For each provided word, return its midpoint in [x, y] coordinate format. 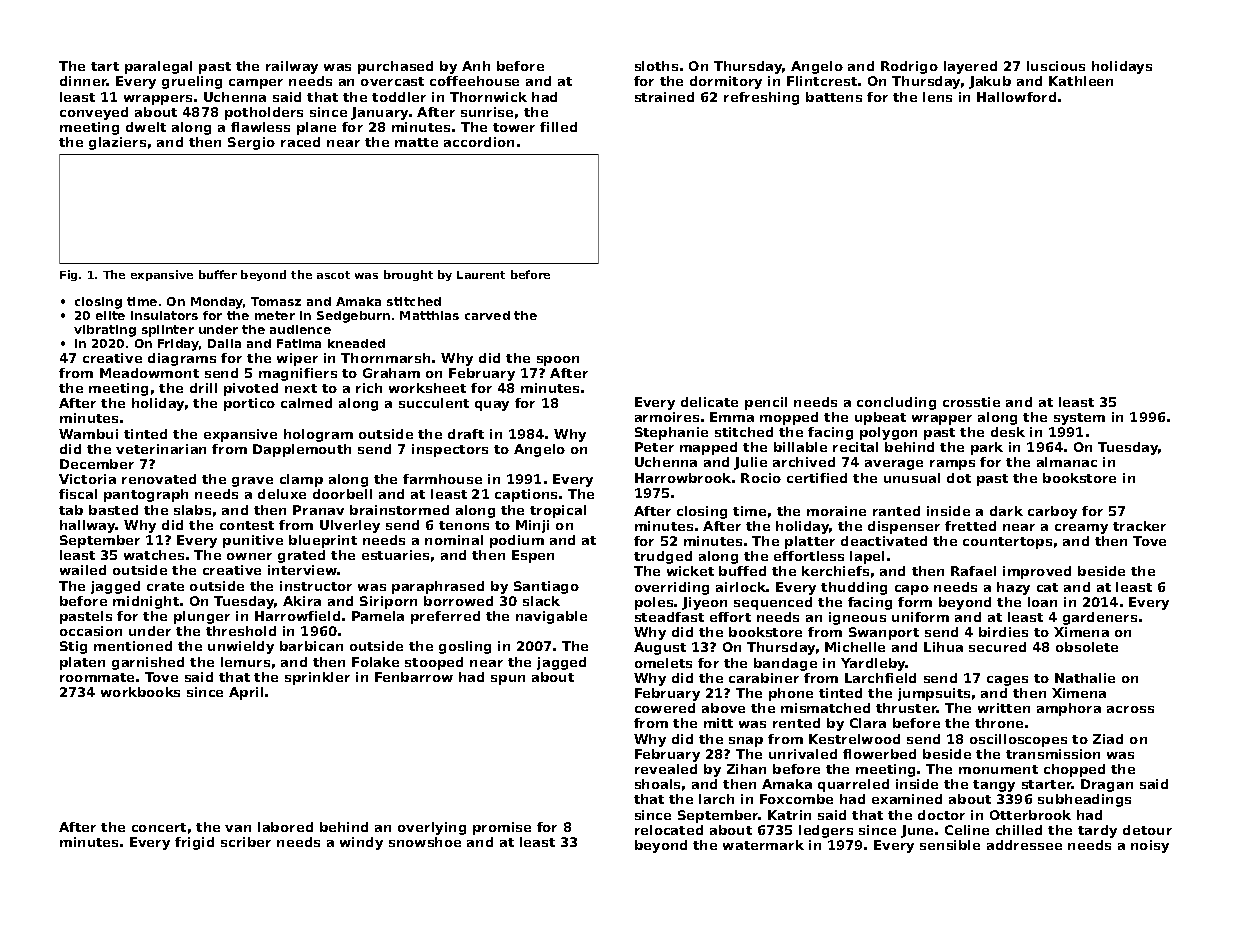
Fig [68, 275]
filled [558, 127]
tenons [464, 525]
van [238, 828]
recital [855, 447]
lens [937, 97]
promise [502, 828]
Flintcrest [822, 81]
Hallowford [1016, 97]
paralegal [158, 67]
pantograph [146, 495]
